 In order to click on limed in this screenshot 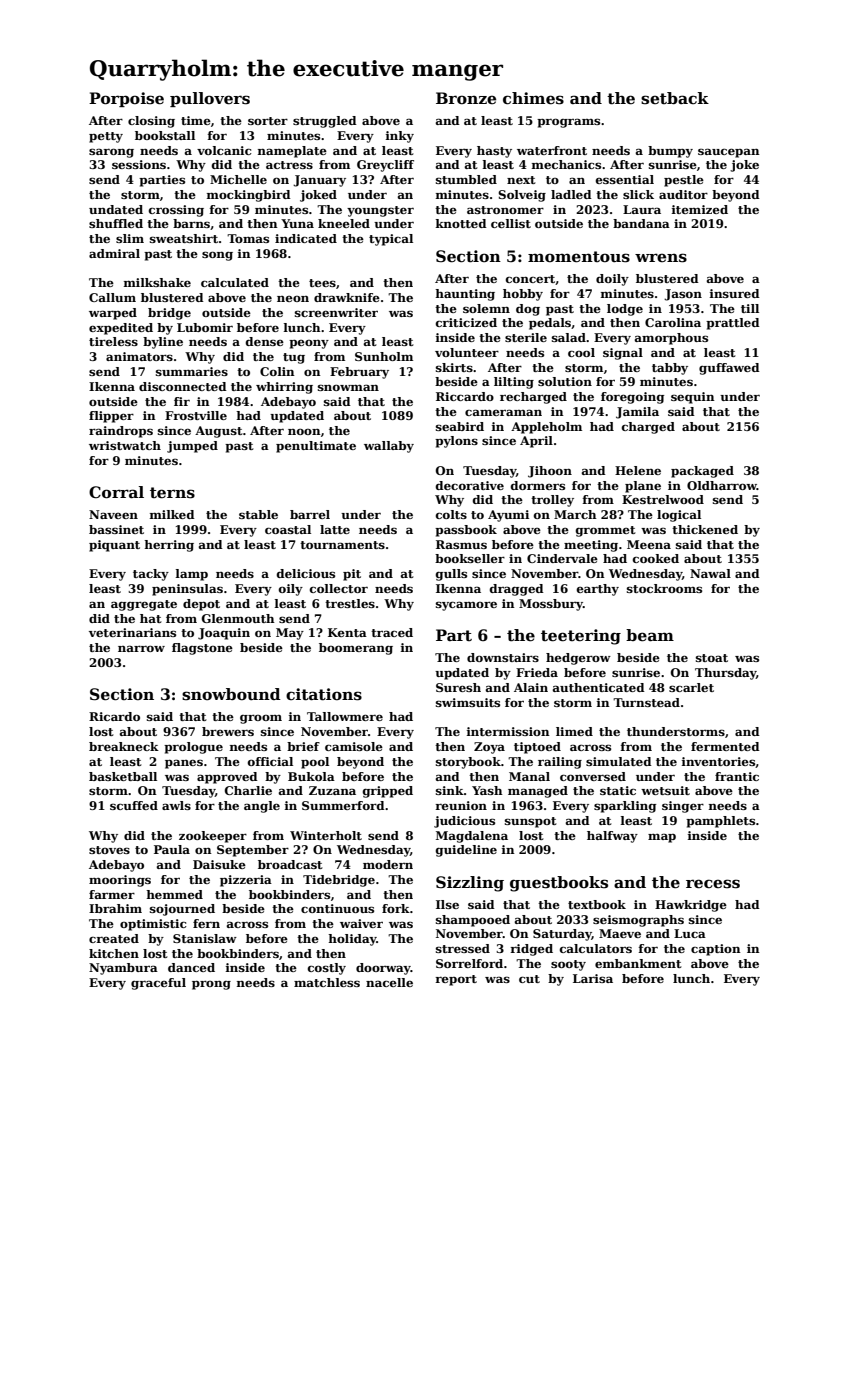, I will do `click(574, 731)`.
